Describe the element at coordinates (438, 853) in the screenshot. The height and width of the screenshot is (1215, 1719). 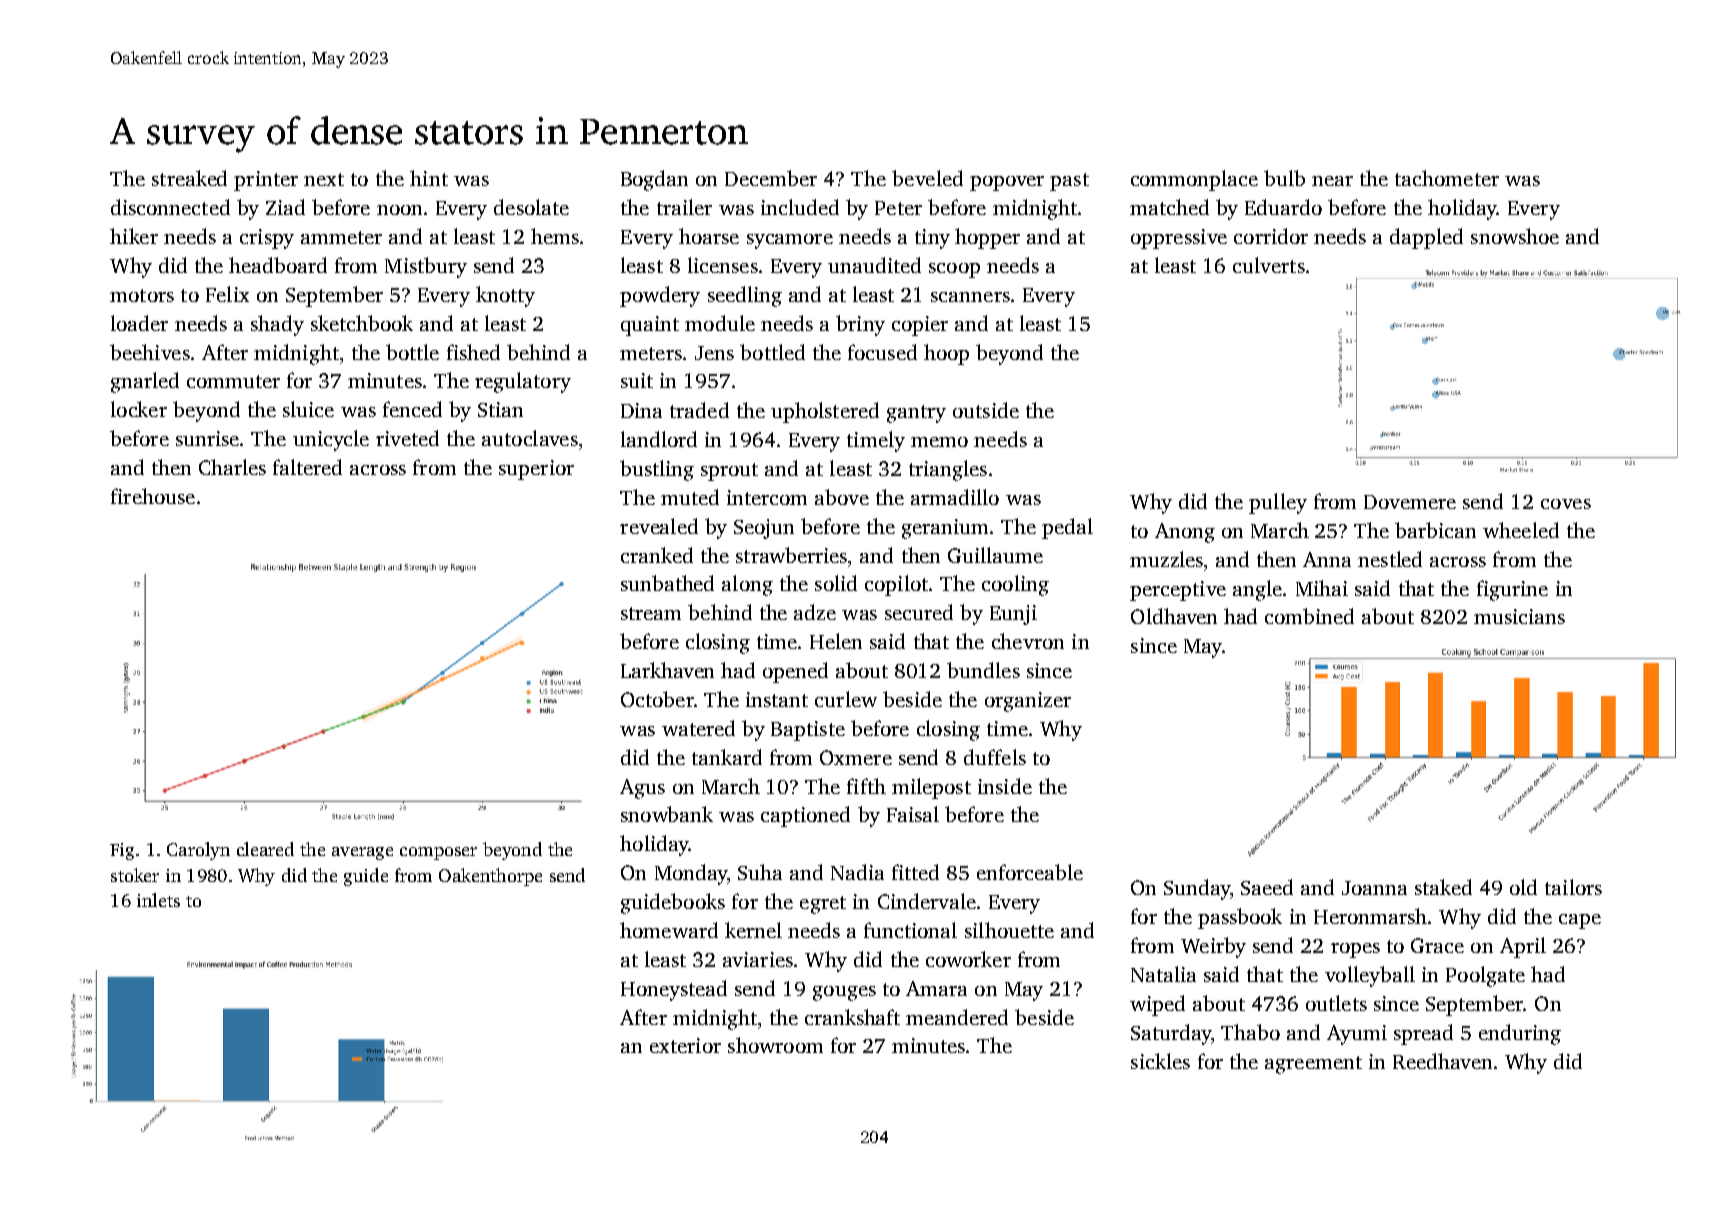
I see `composer` at that location.
